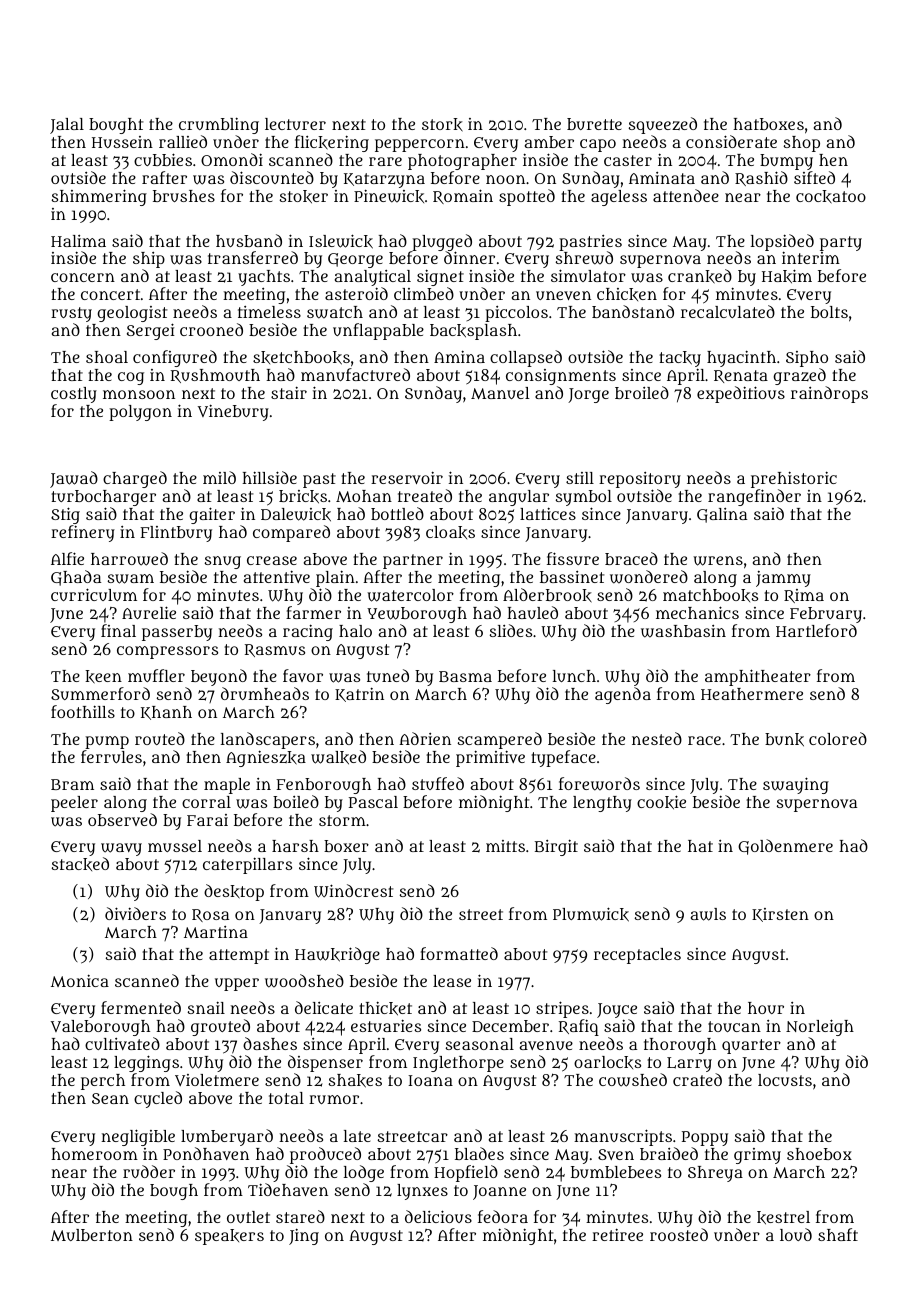  What do you see at coordinates (816, 630) in the document?
I see `Hartleford` at bounding box center [816, 630].
